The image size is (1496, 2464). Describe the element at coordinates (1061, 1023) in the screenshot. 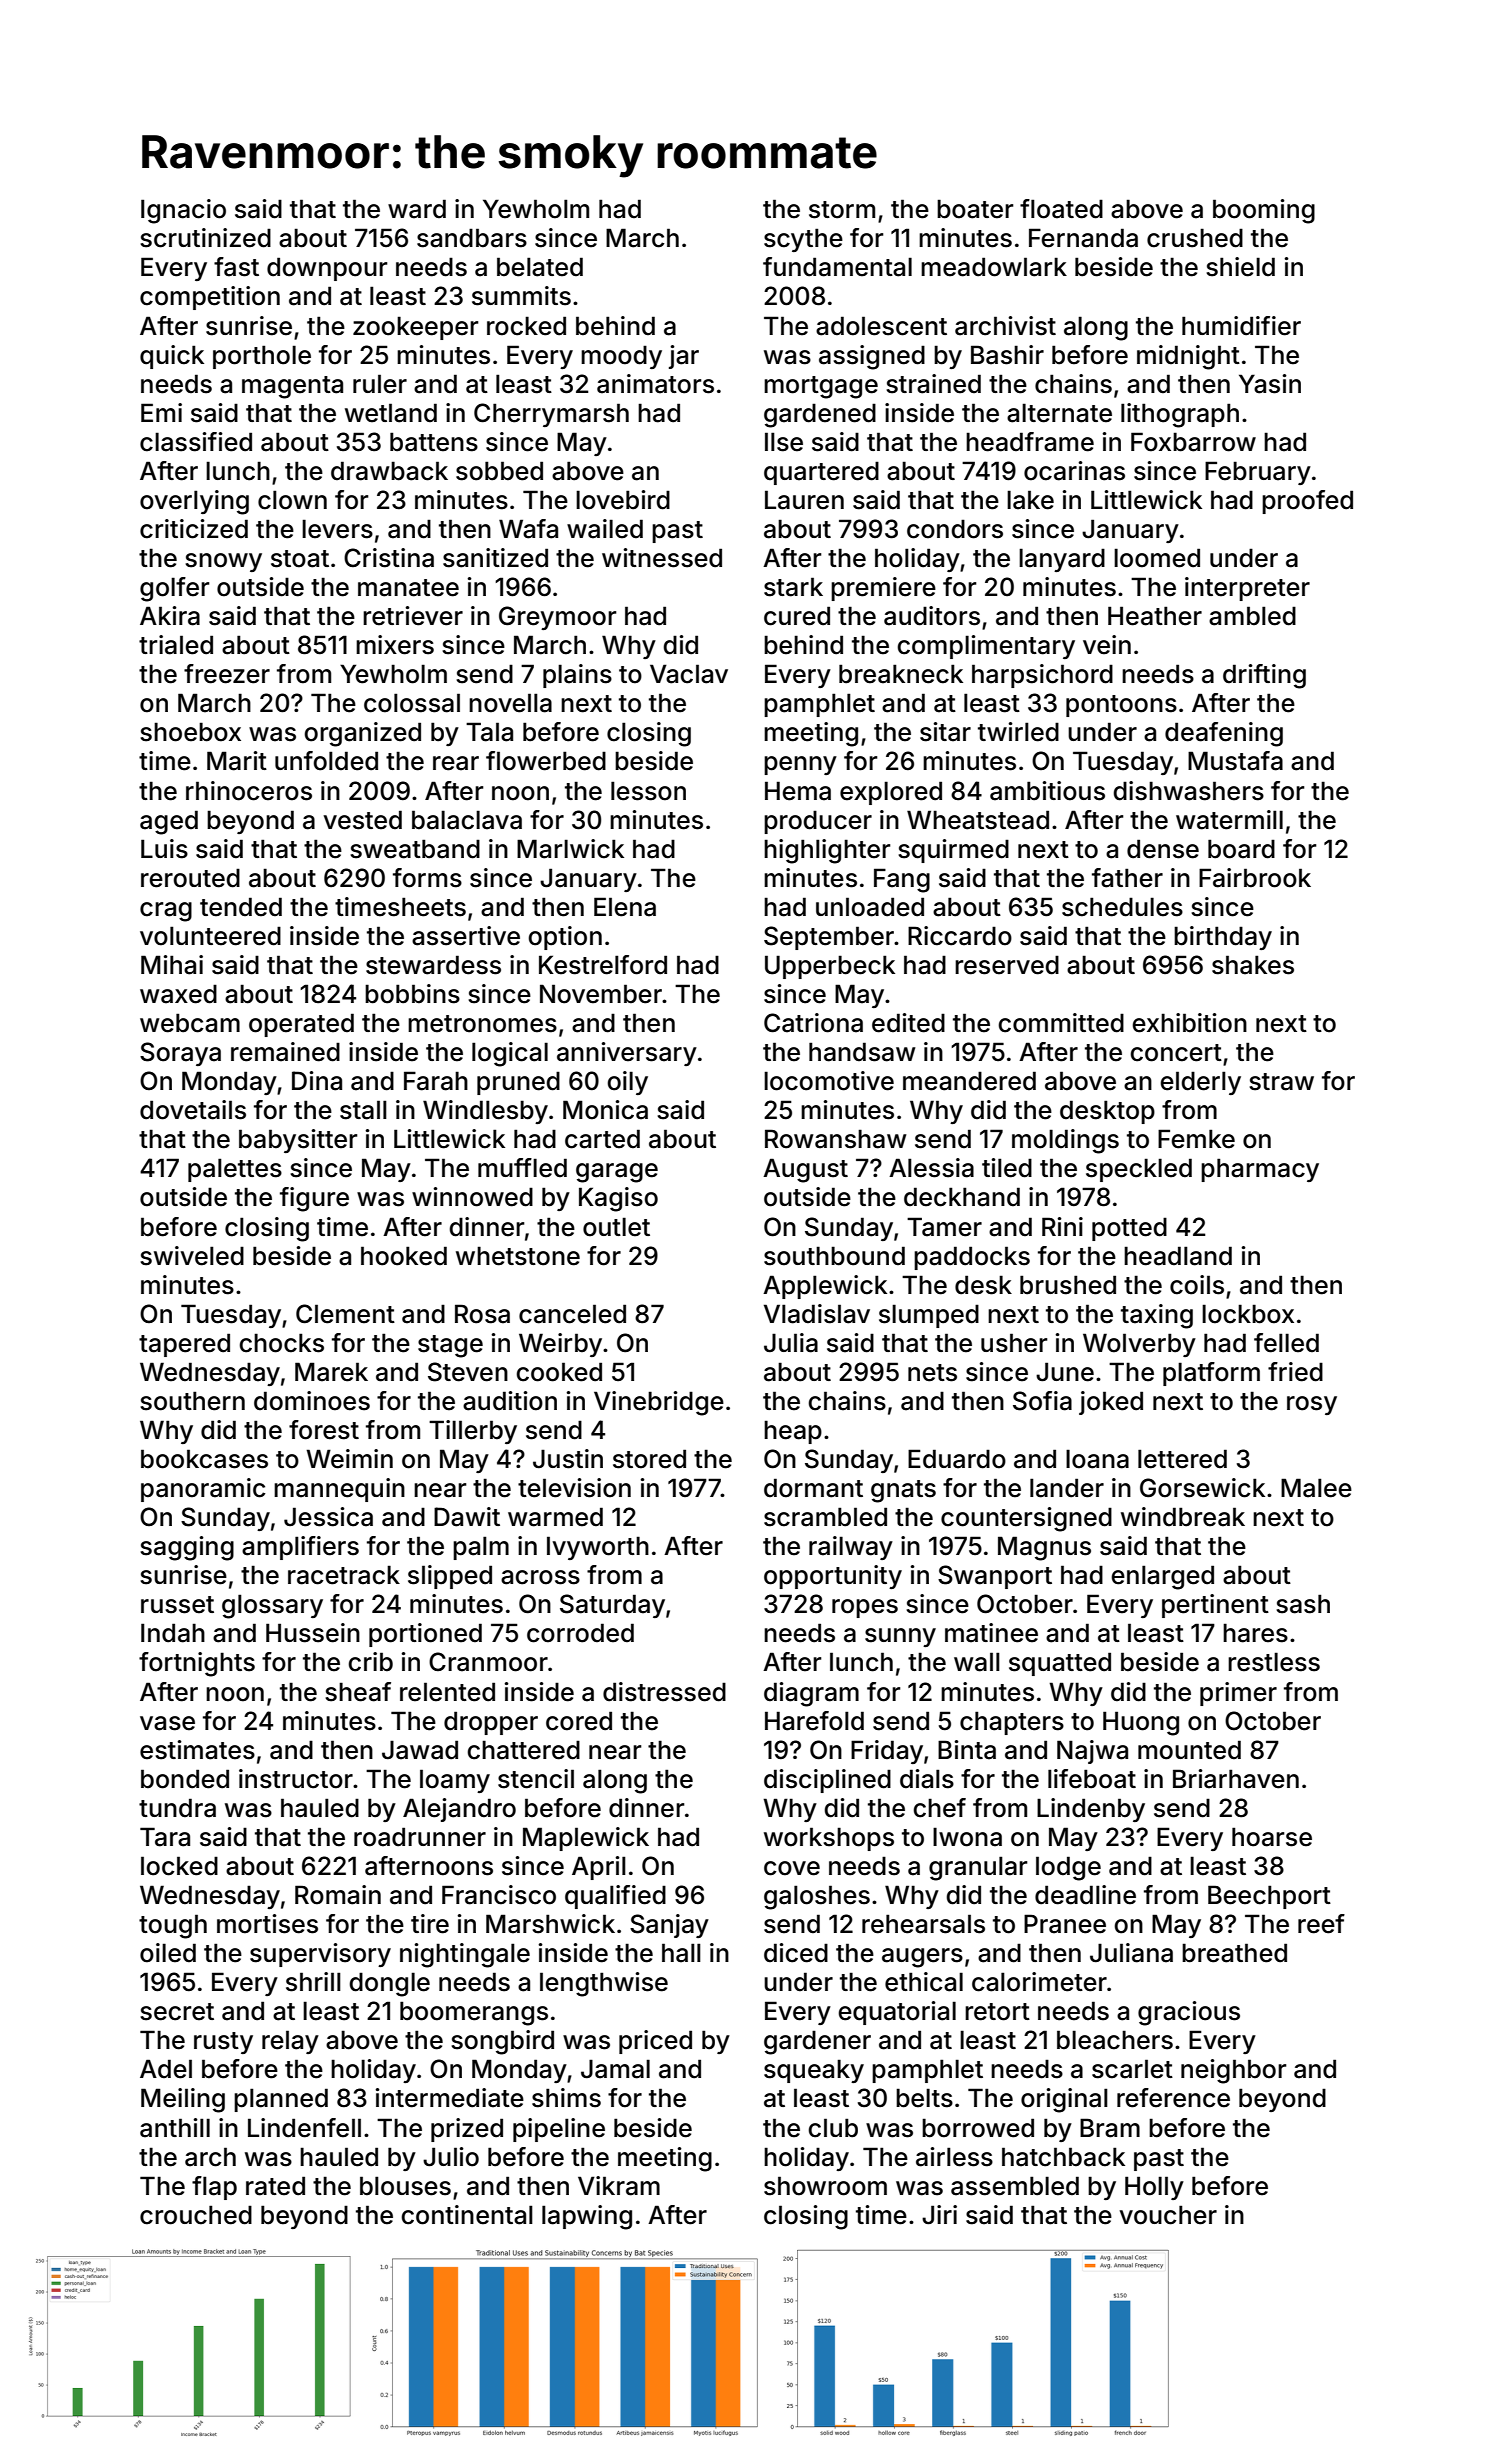

I see `committed` at that location.
